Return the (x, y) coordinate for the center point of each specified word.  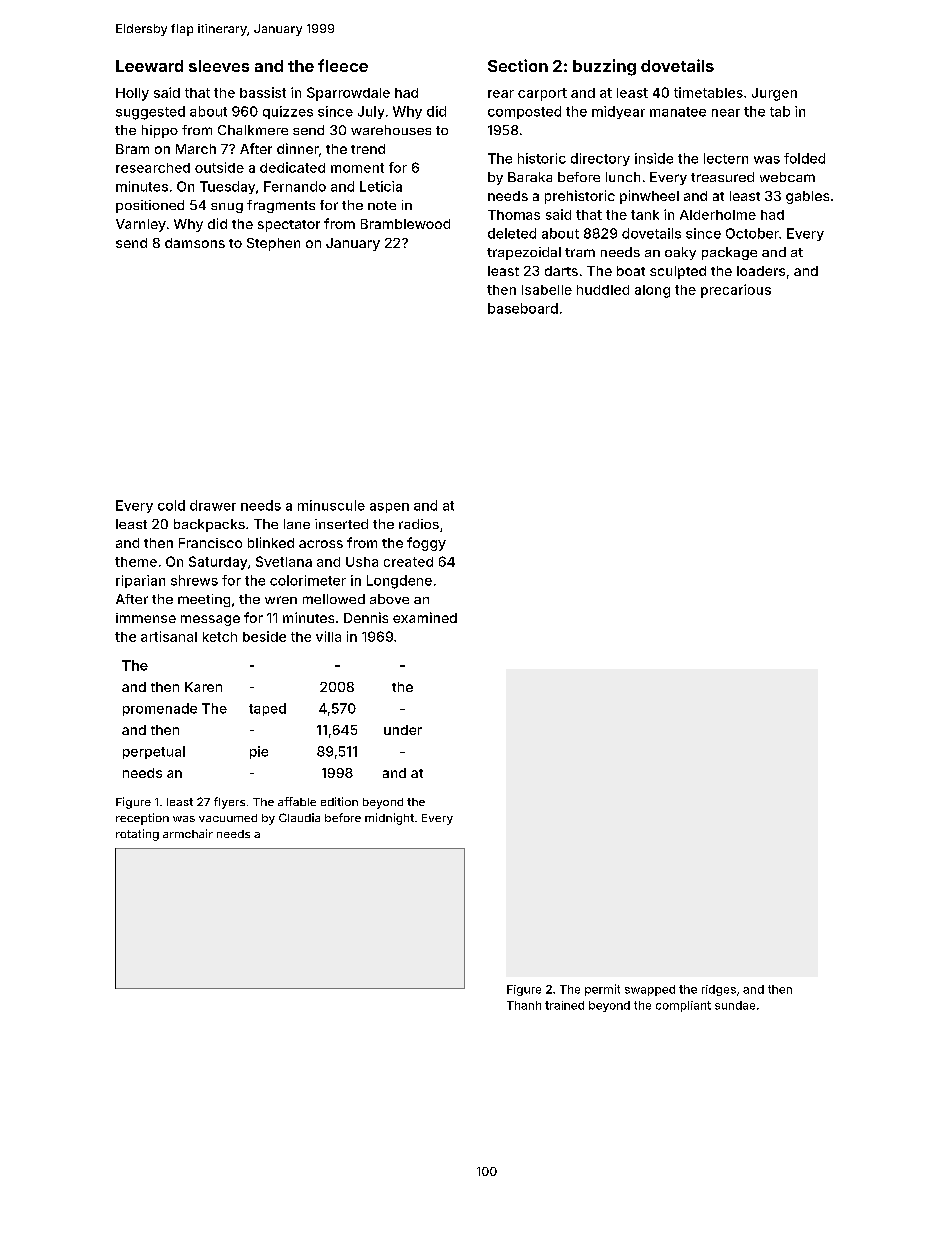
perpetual (154, 752)
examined (425, 617)
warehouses (391, 130)
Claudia (299, 817)
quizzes (288, 112)
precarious (736, 291)
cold (171, 505)
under (403, 730)
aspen (389, 508)
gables (807, 197)
